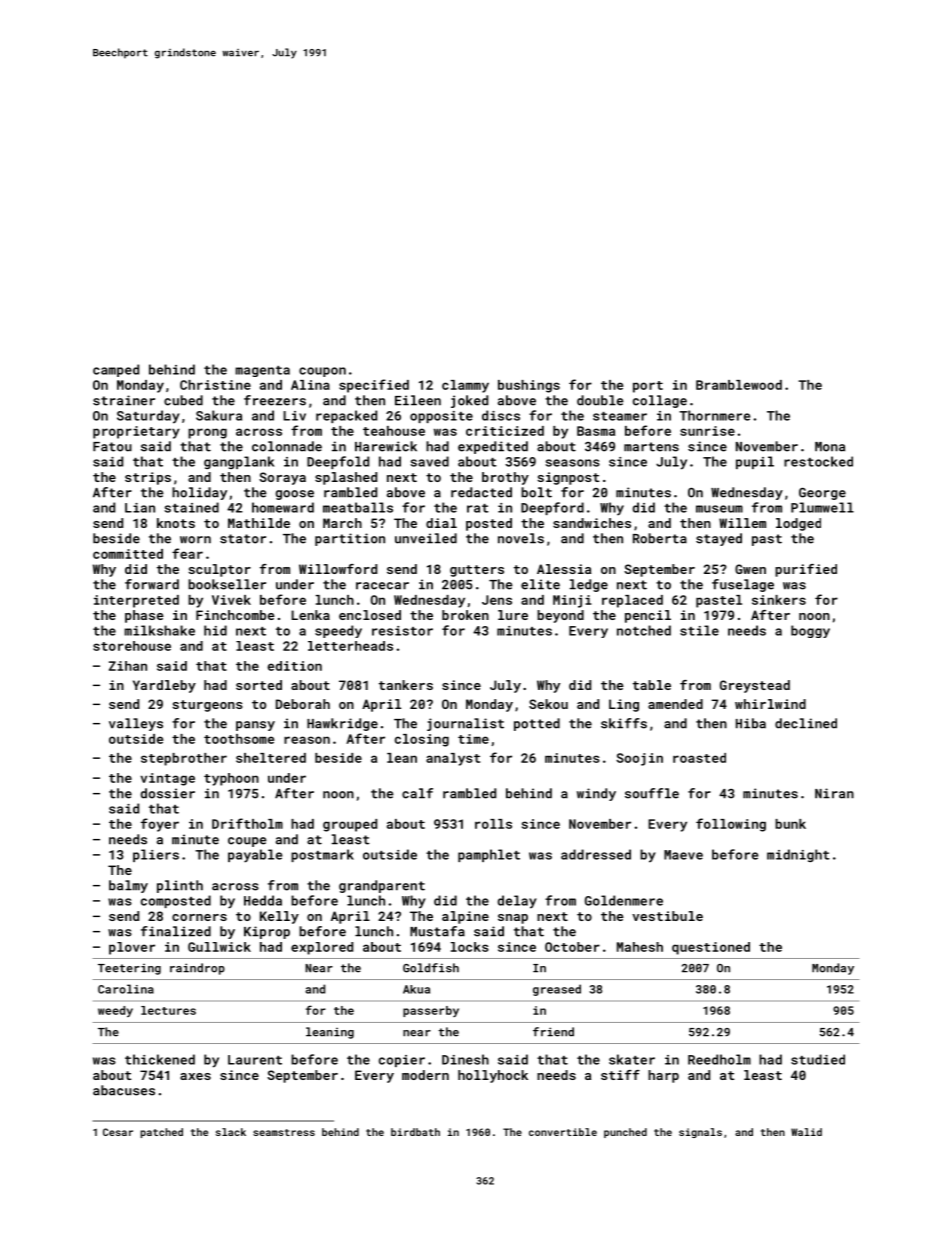 Image resolution: width=952 pixels, height=1233 pixels. I want to click on sturgeons, so click(207, 706).
